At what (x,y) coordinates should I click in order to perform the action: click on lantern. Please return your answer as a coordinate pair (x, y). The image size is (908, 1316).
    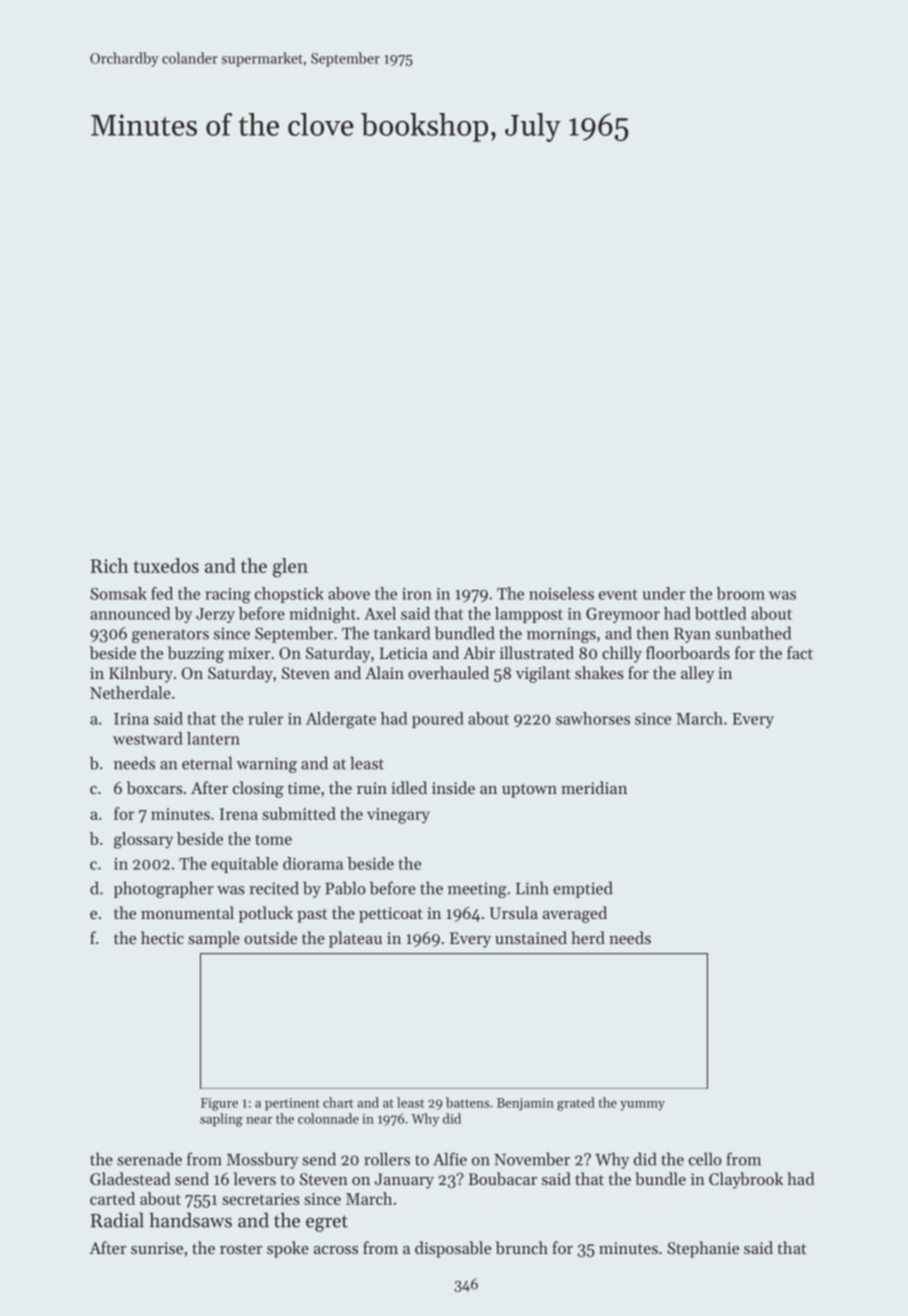
    Looking at the image, I should click on (213, 738).
